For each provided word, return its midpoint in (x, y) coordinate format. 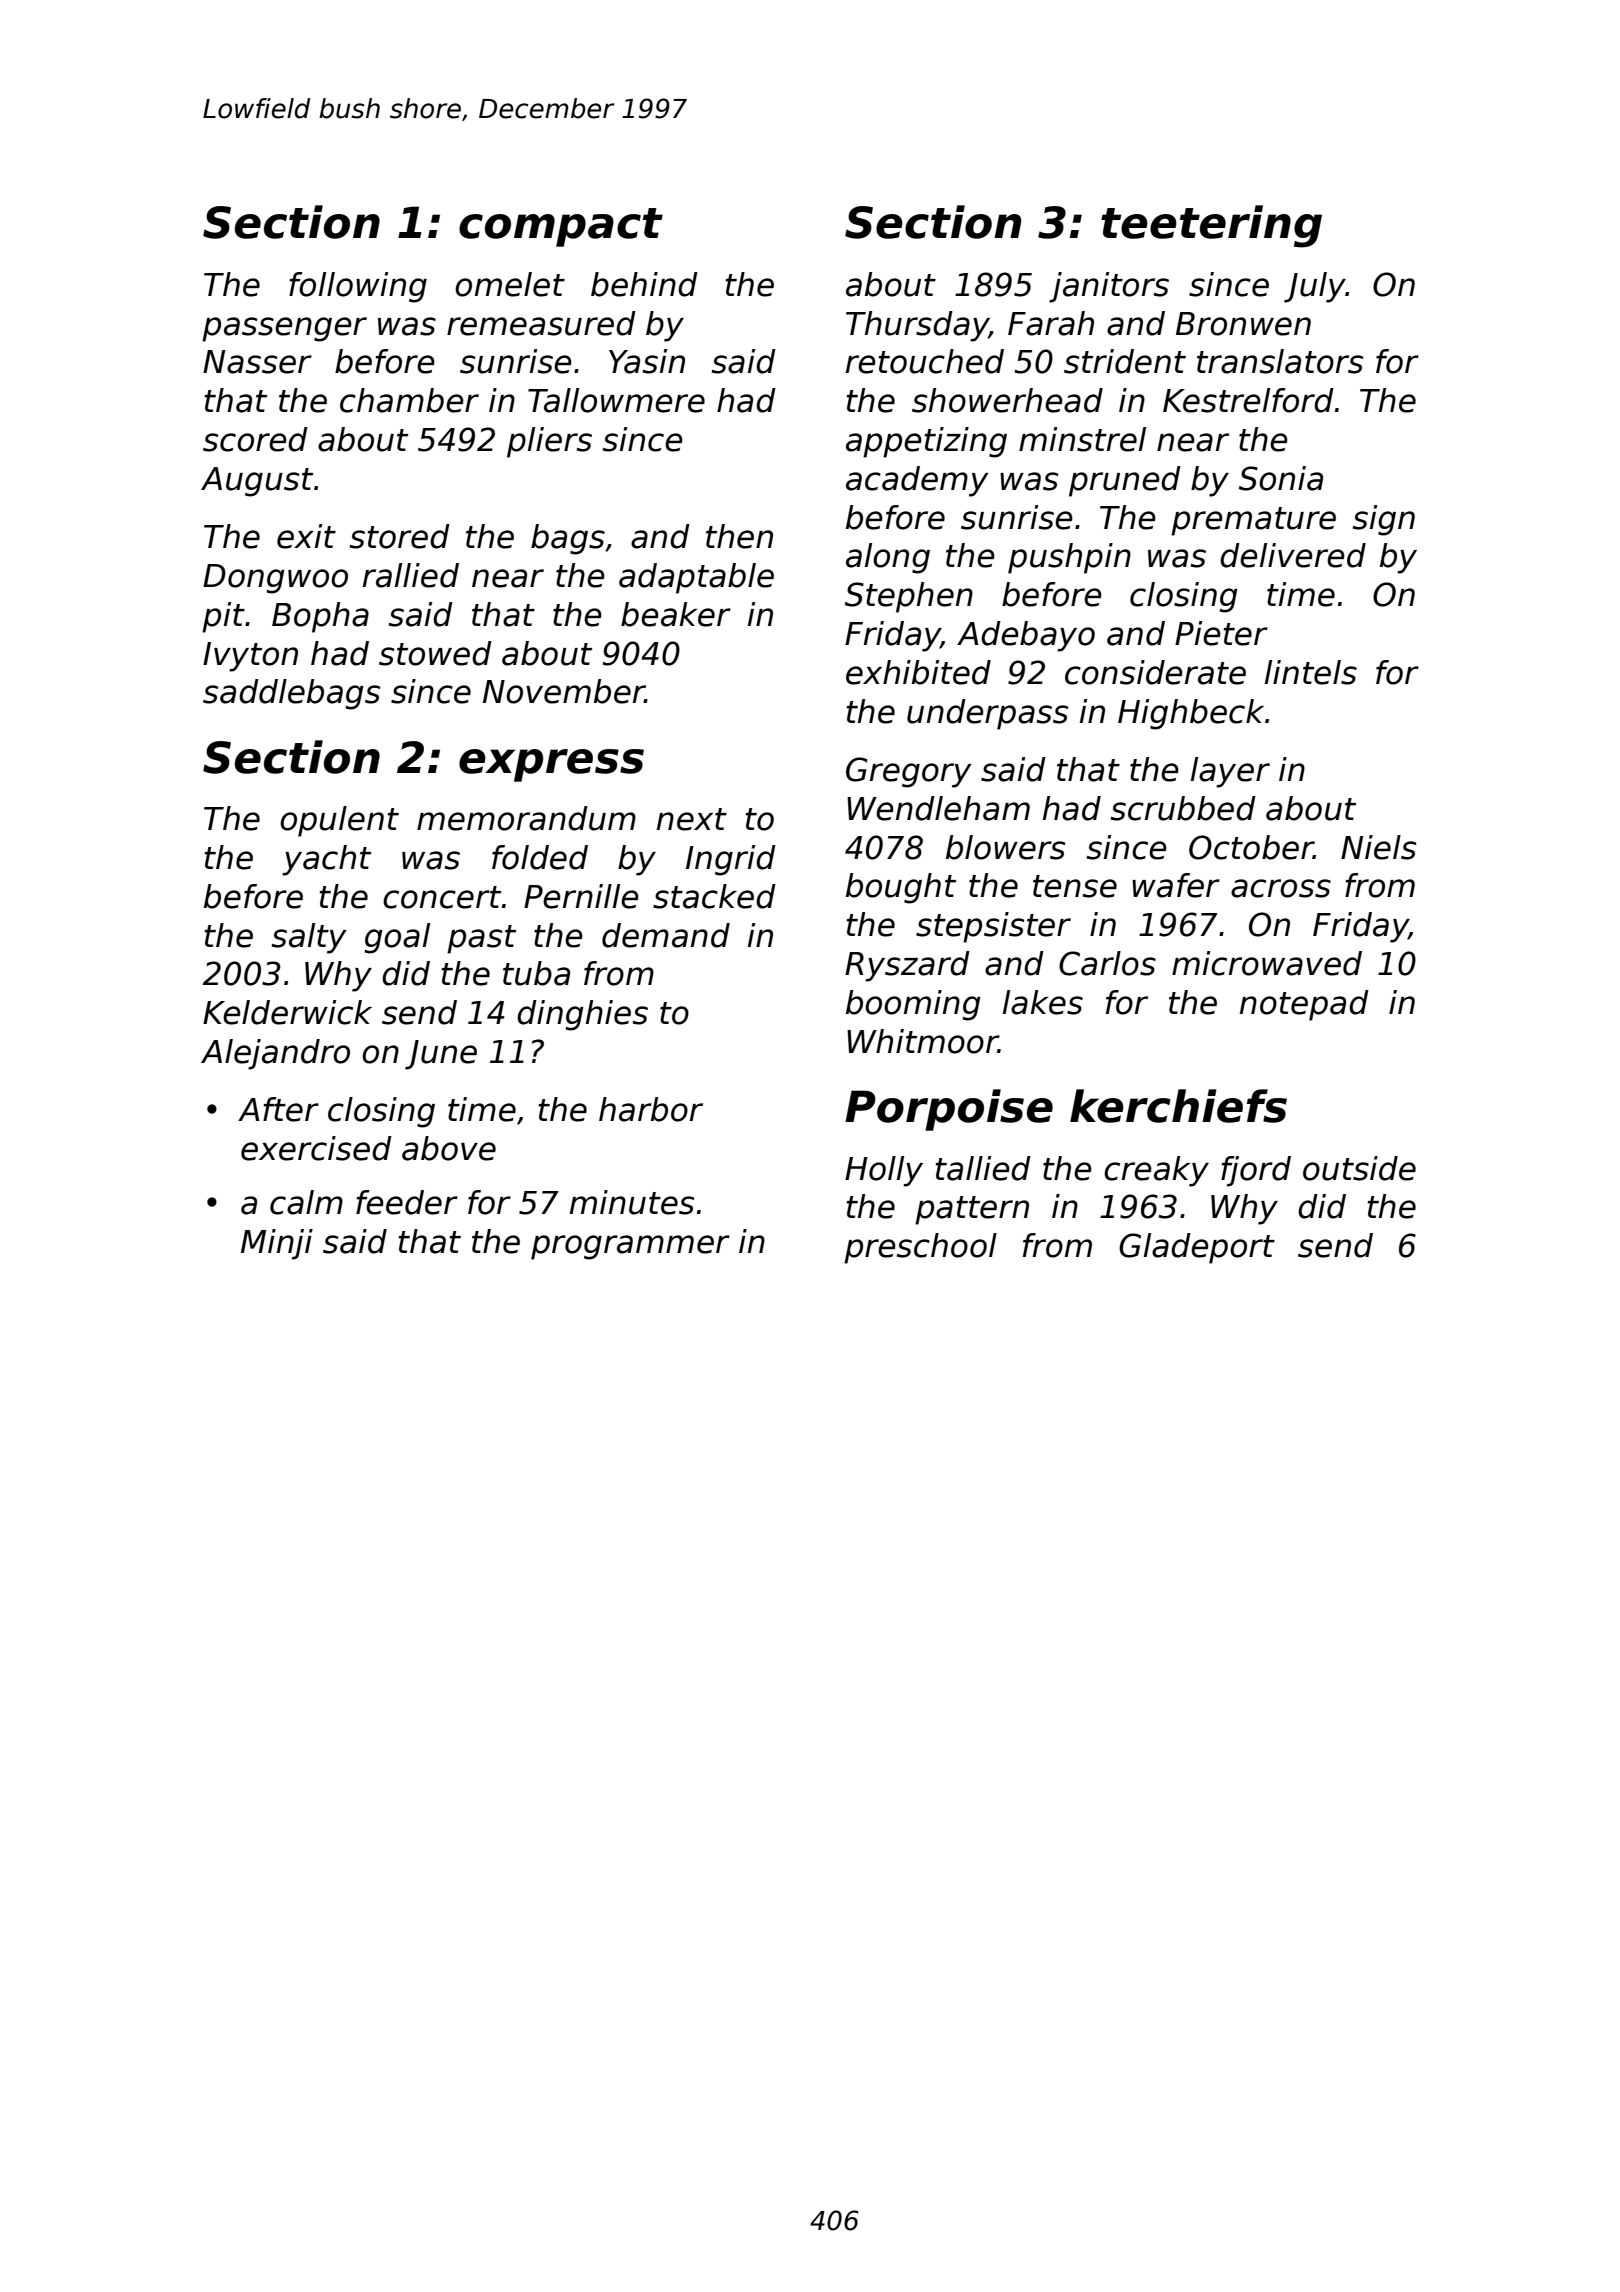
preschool (920, 1248)
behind (644, 284)
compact (561, 227)
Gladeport (1197, 1248)
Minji (277, 1244)
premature (1253, 521)
